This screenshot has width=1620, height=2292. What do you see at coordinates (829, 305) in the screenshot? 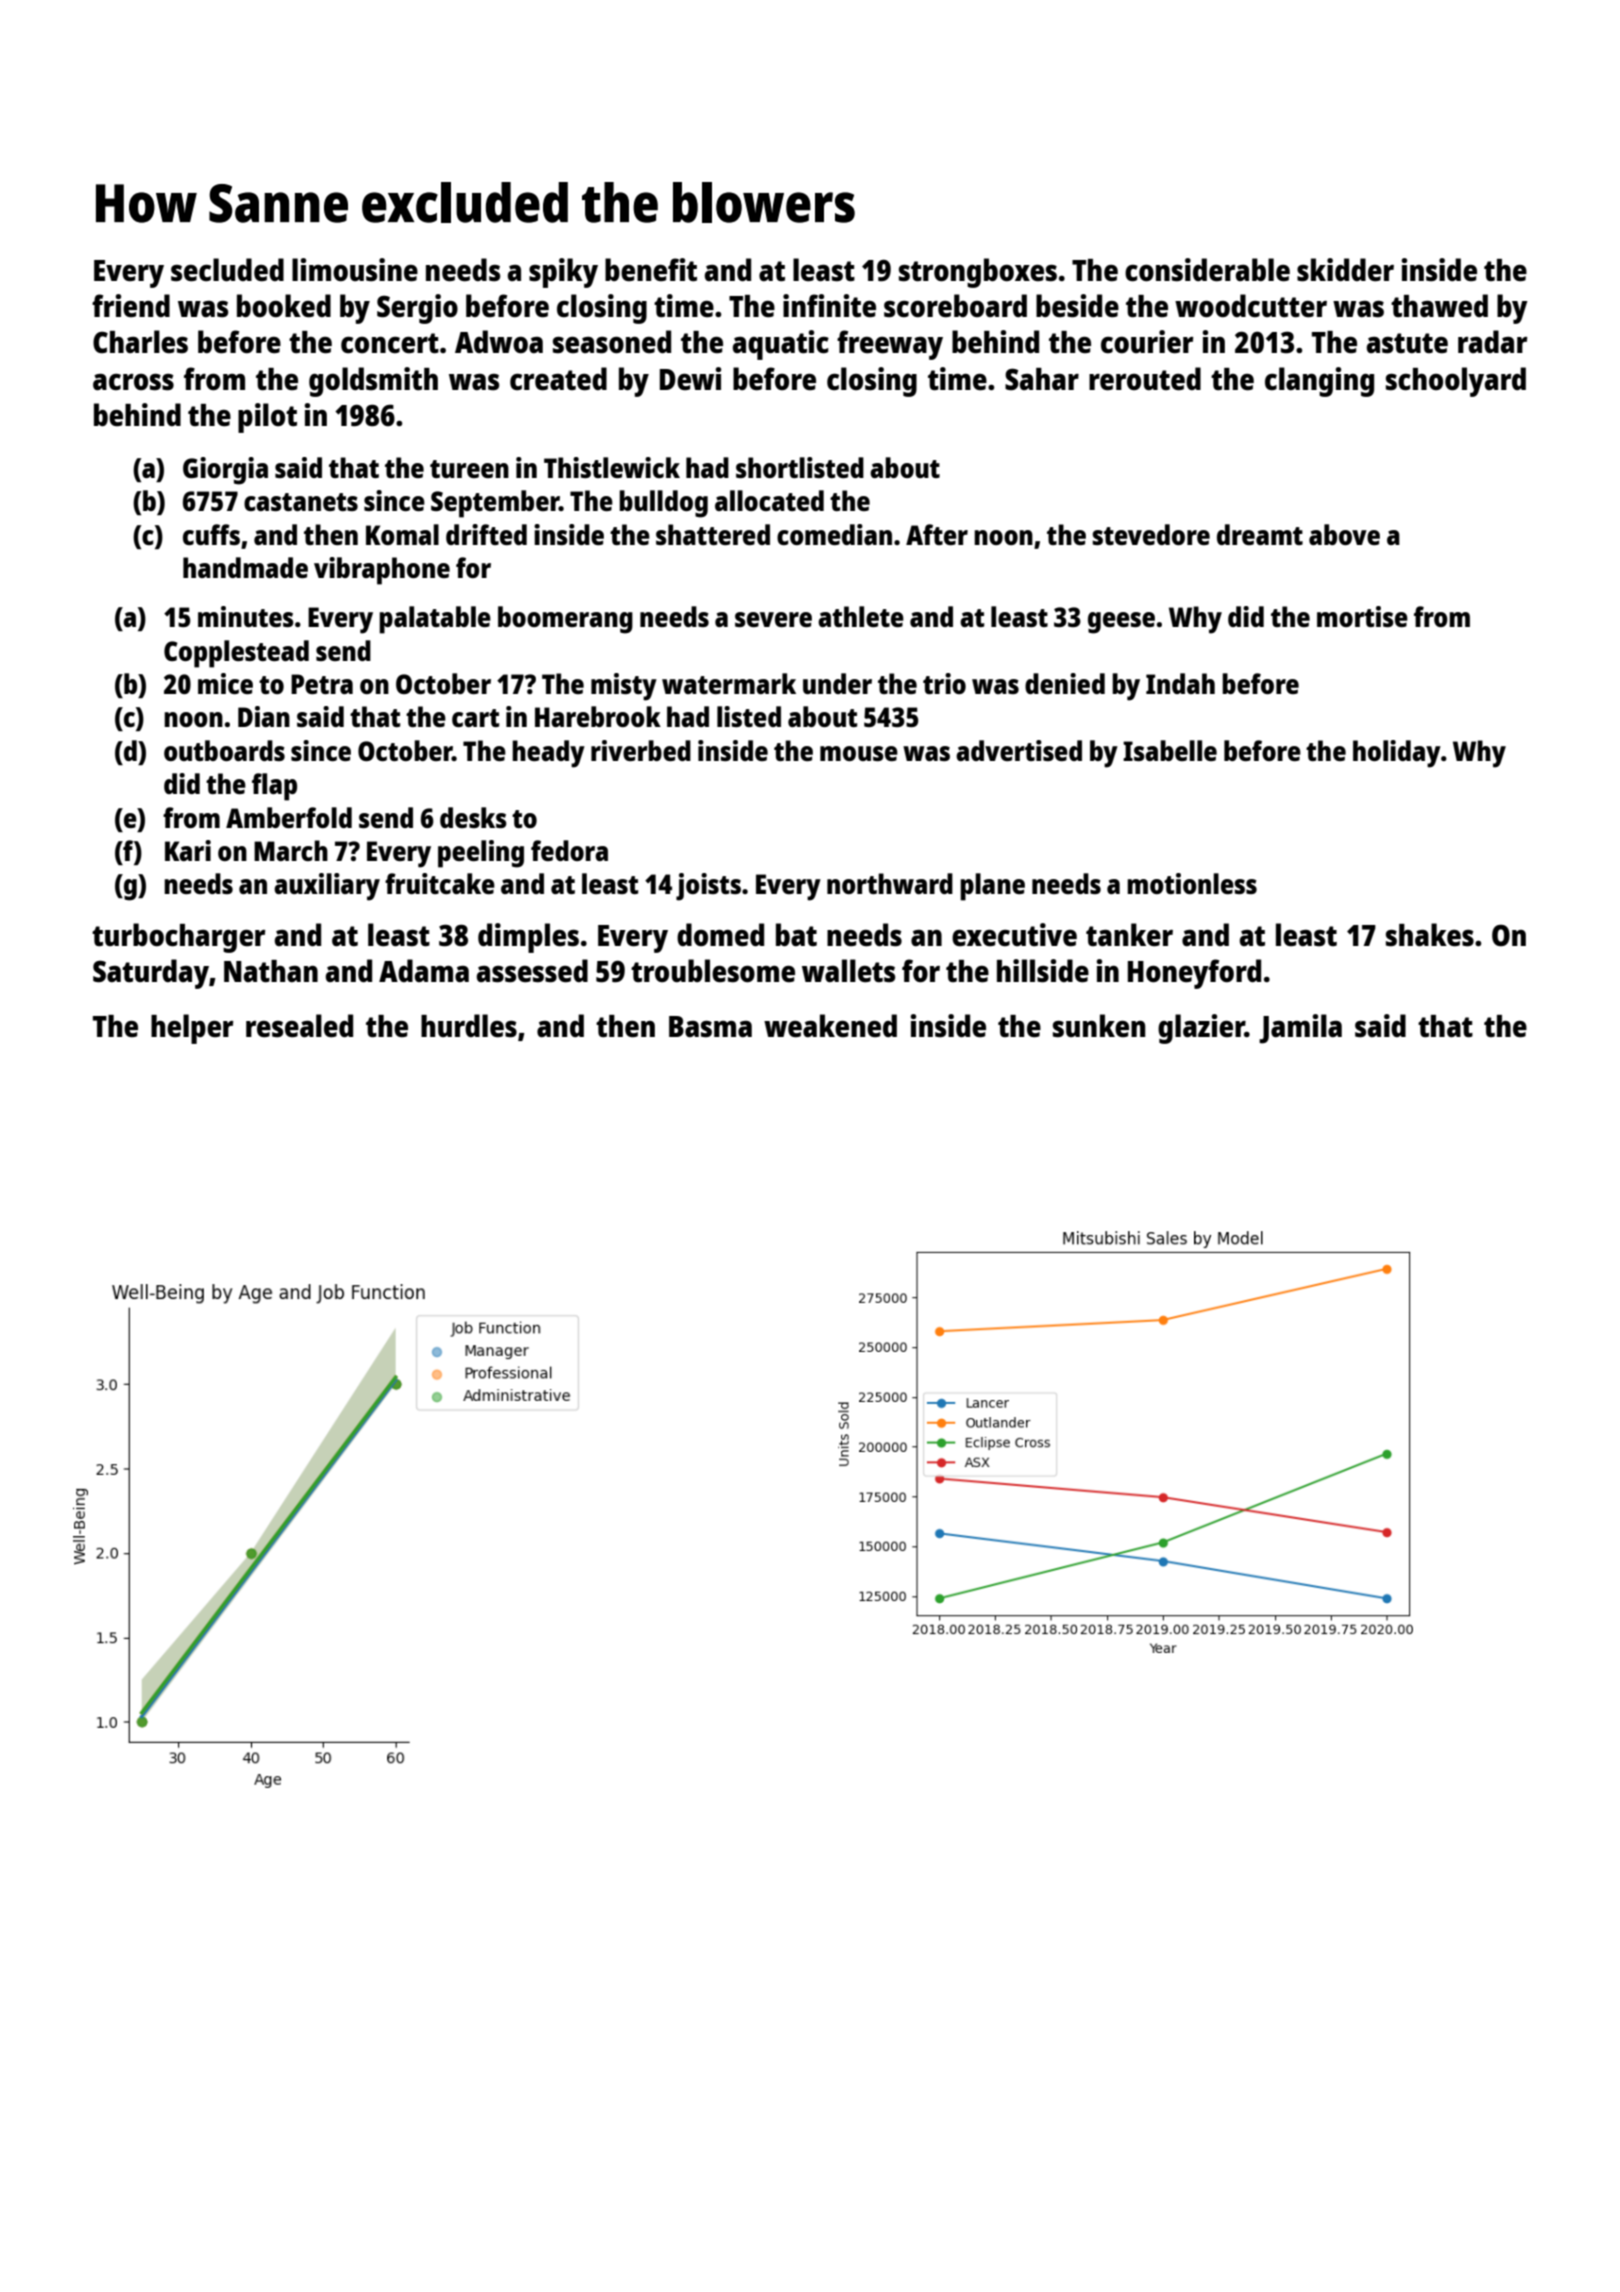
I see `infinite` at bounding box center [829, 305].
